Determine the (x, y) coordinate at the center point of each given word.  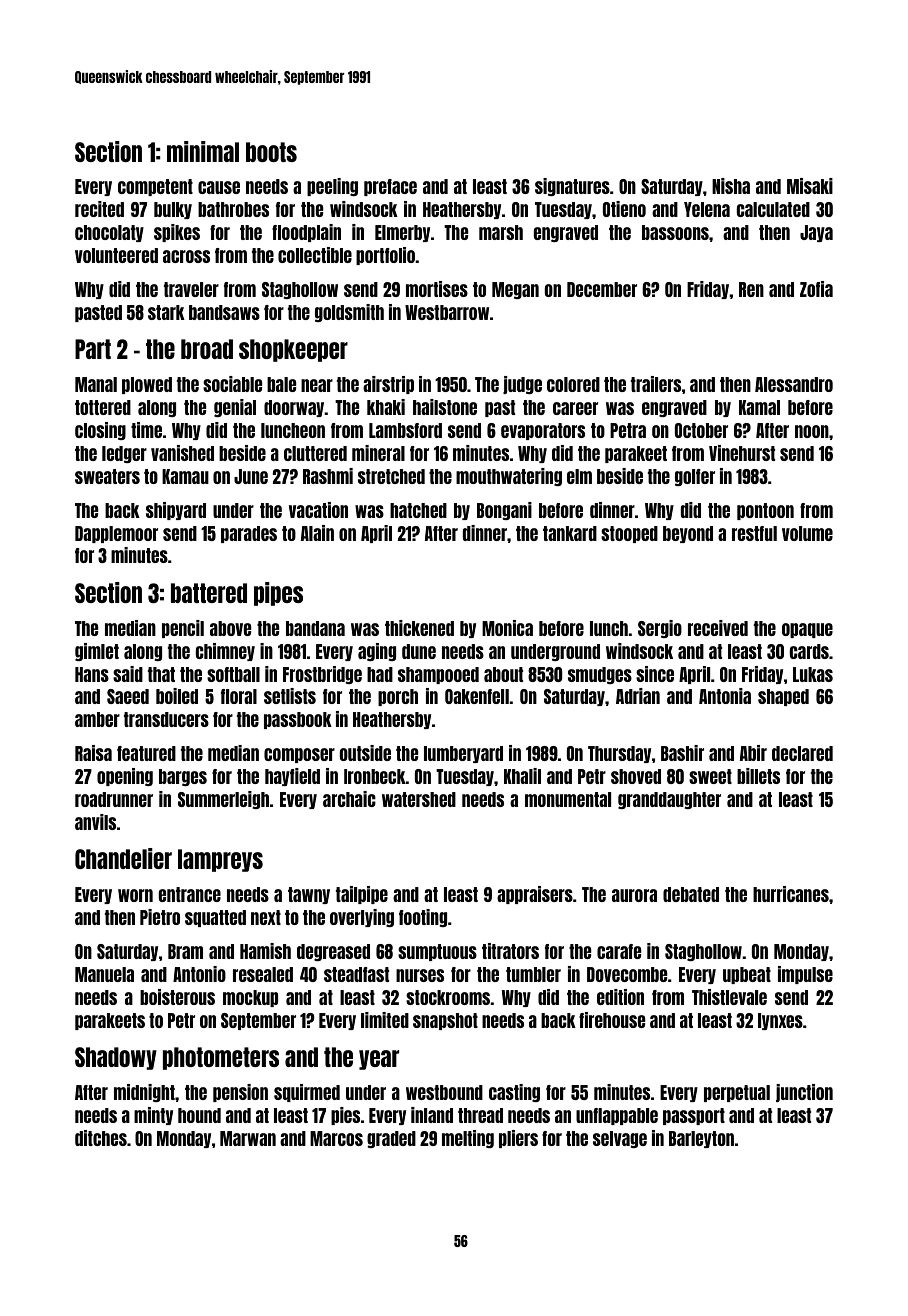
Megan (515, 290)
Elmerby (402, 233)
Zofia (816, 289)
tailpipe (362, 895)
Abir (753, 753)
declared (802, 753)
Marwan (248, 1138)
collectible (315, 255)
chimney (225, 652)
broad (207, 349)
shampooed (438, 675)
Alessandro (794, 384)
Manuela (104, 974)
